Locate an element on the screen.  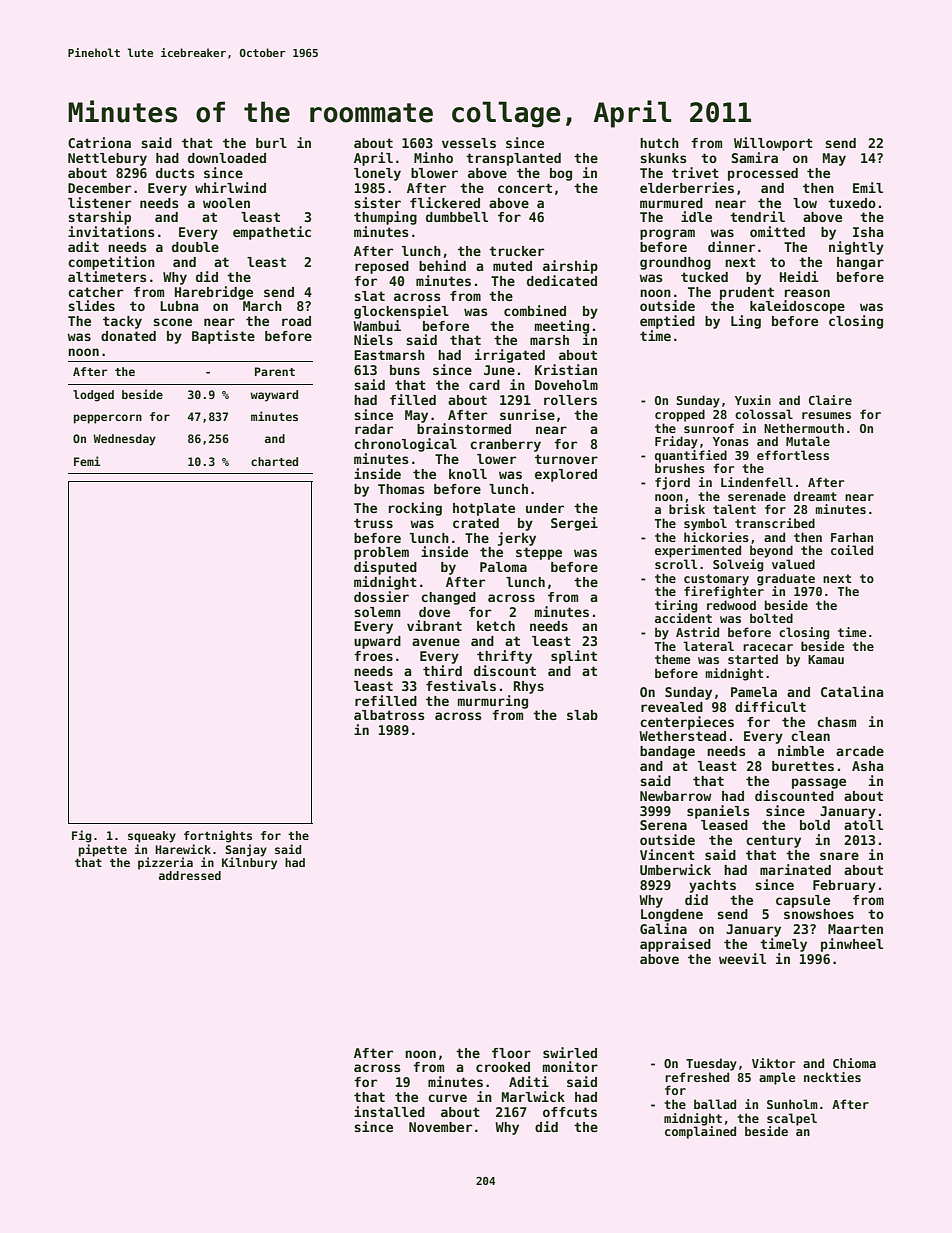
dedicated is located at coordinates (562, 280).
